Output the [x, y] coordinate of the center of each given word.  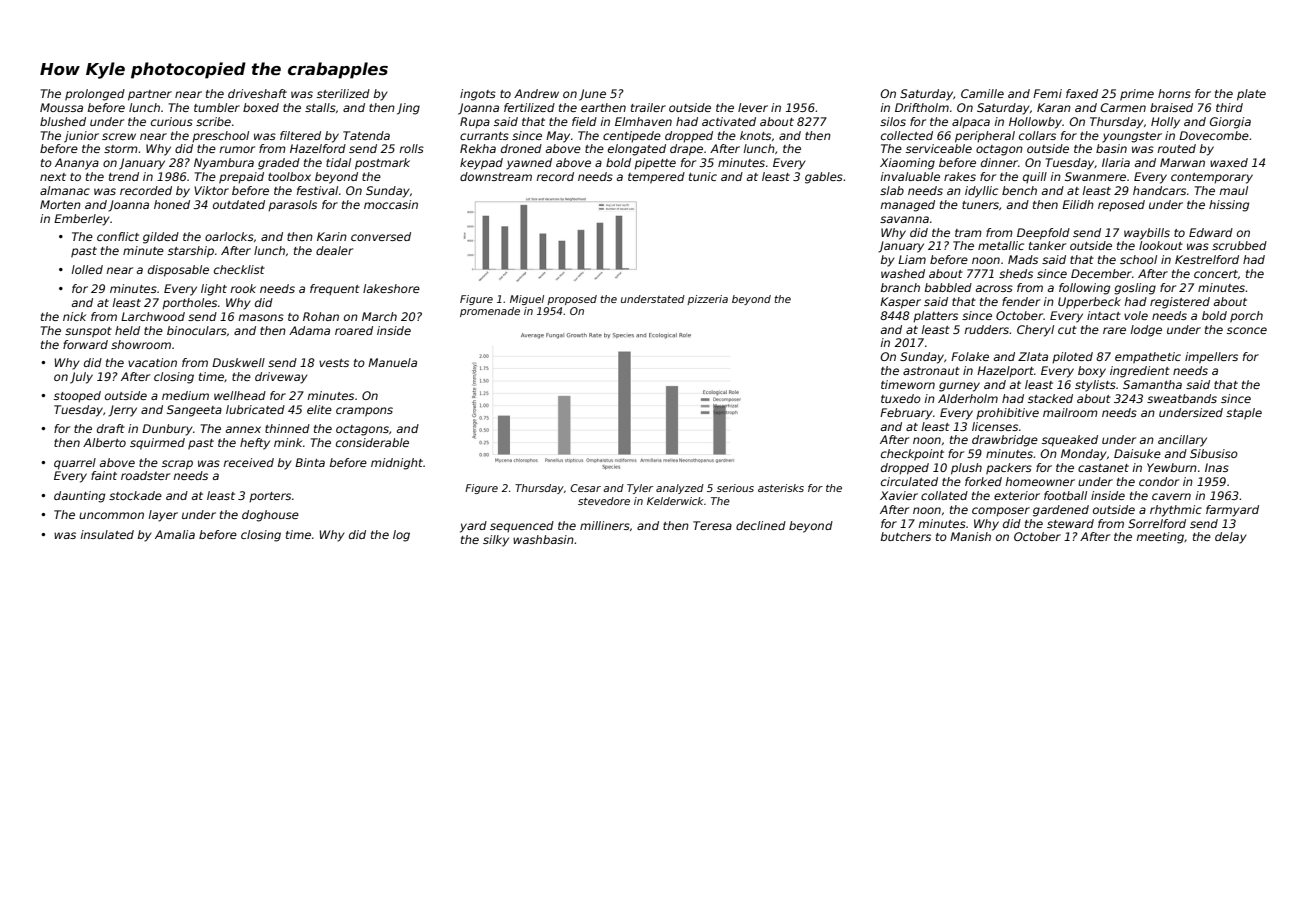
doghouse [270, 516]
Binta [310, 462]
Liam [912, 259]
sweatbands [1182, 398]
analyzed [680, 489]
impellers [1211, 358]
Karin [332, 236]
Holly [1165, 123]
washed [903, 273]
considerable [372, 442]
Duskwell [238, 362]
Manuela [392, 362]
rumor [237, 149]
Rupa [475, 123]
